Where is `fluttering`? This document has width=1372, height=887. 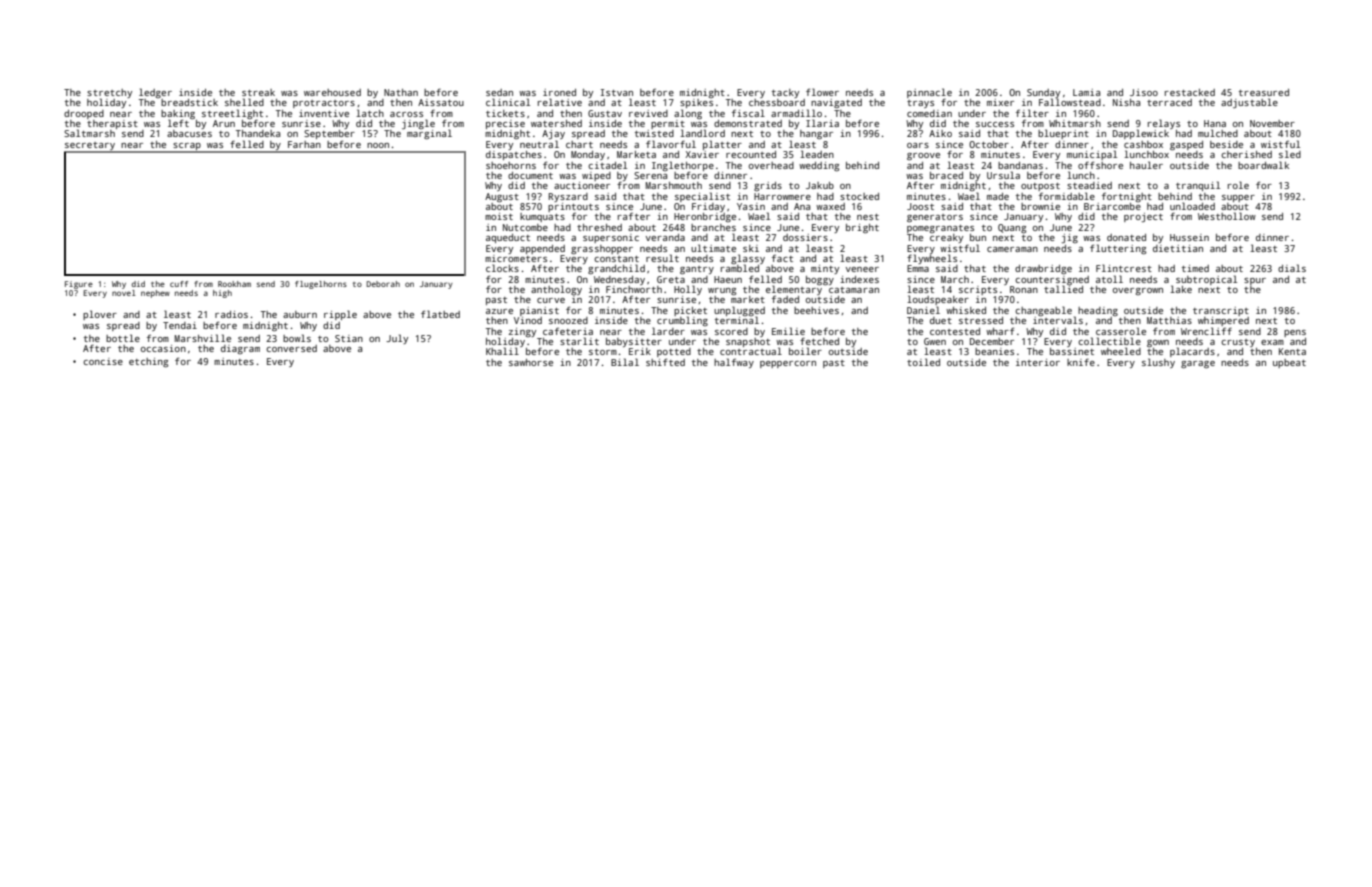 fluttering is located at coordinates (1118, 249).
